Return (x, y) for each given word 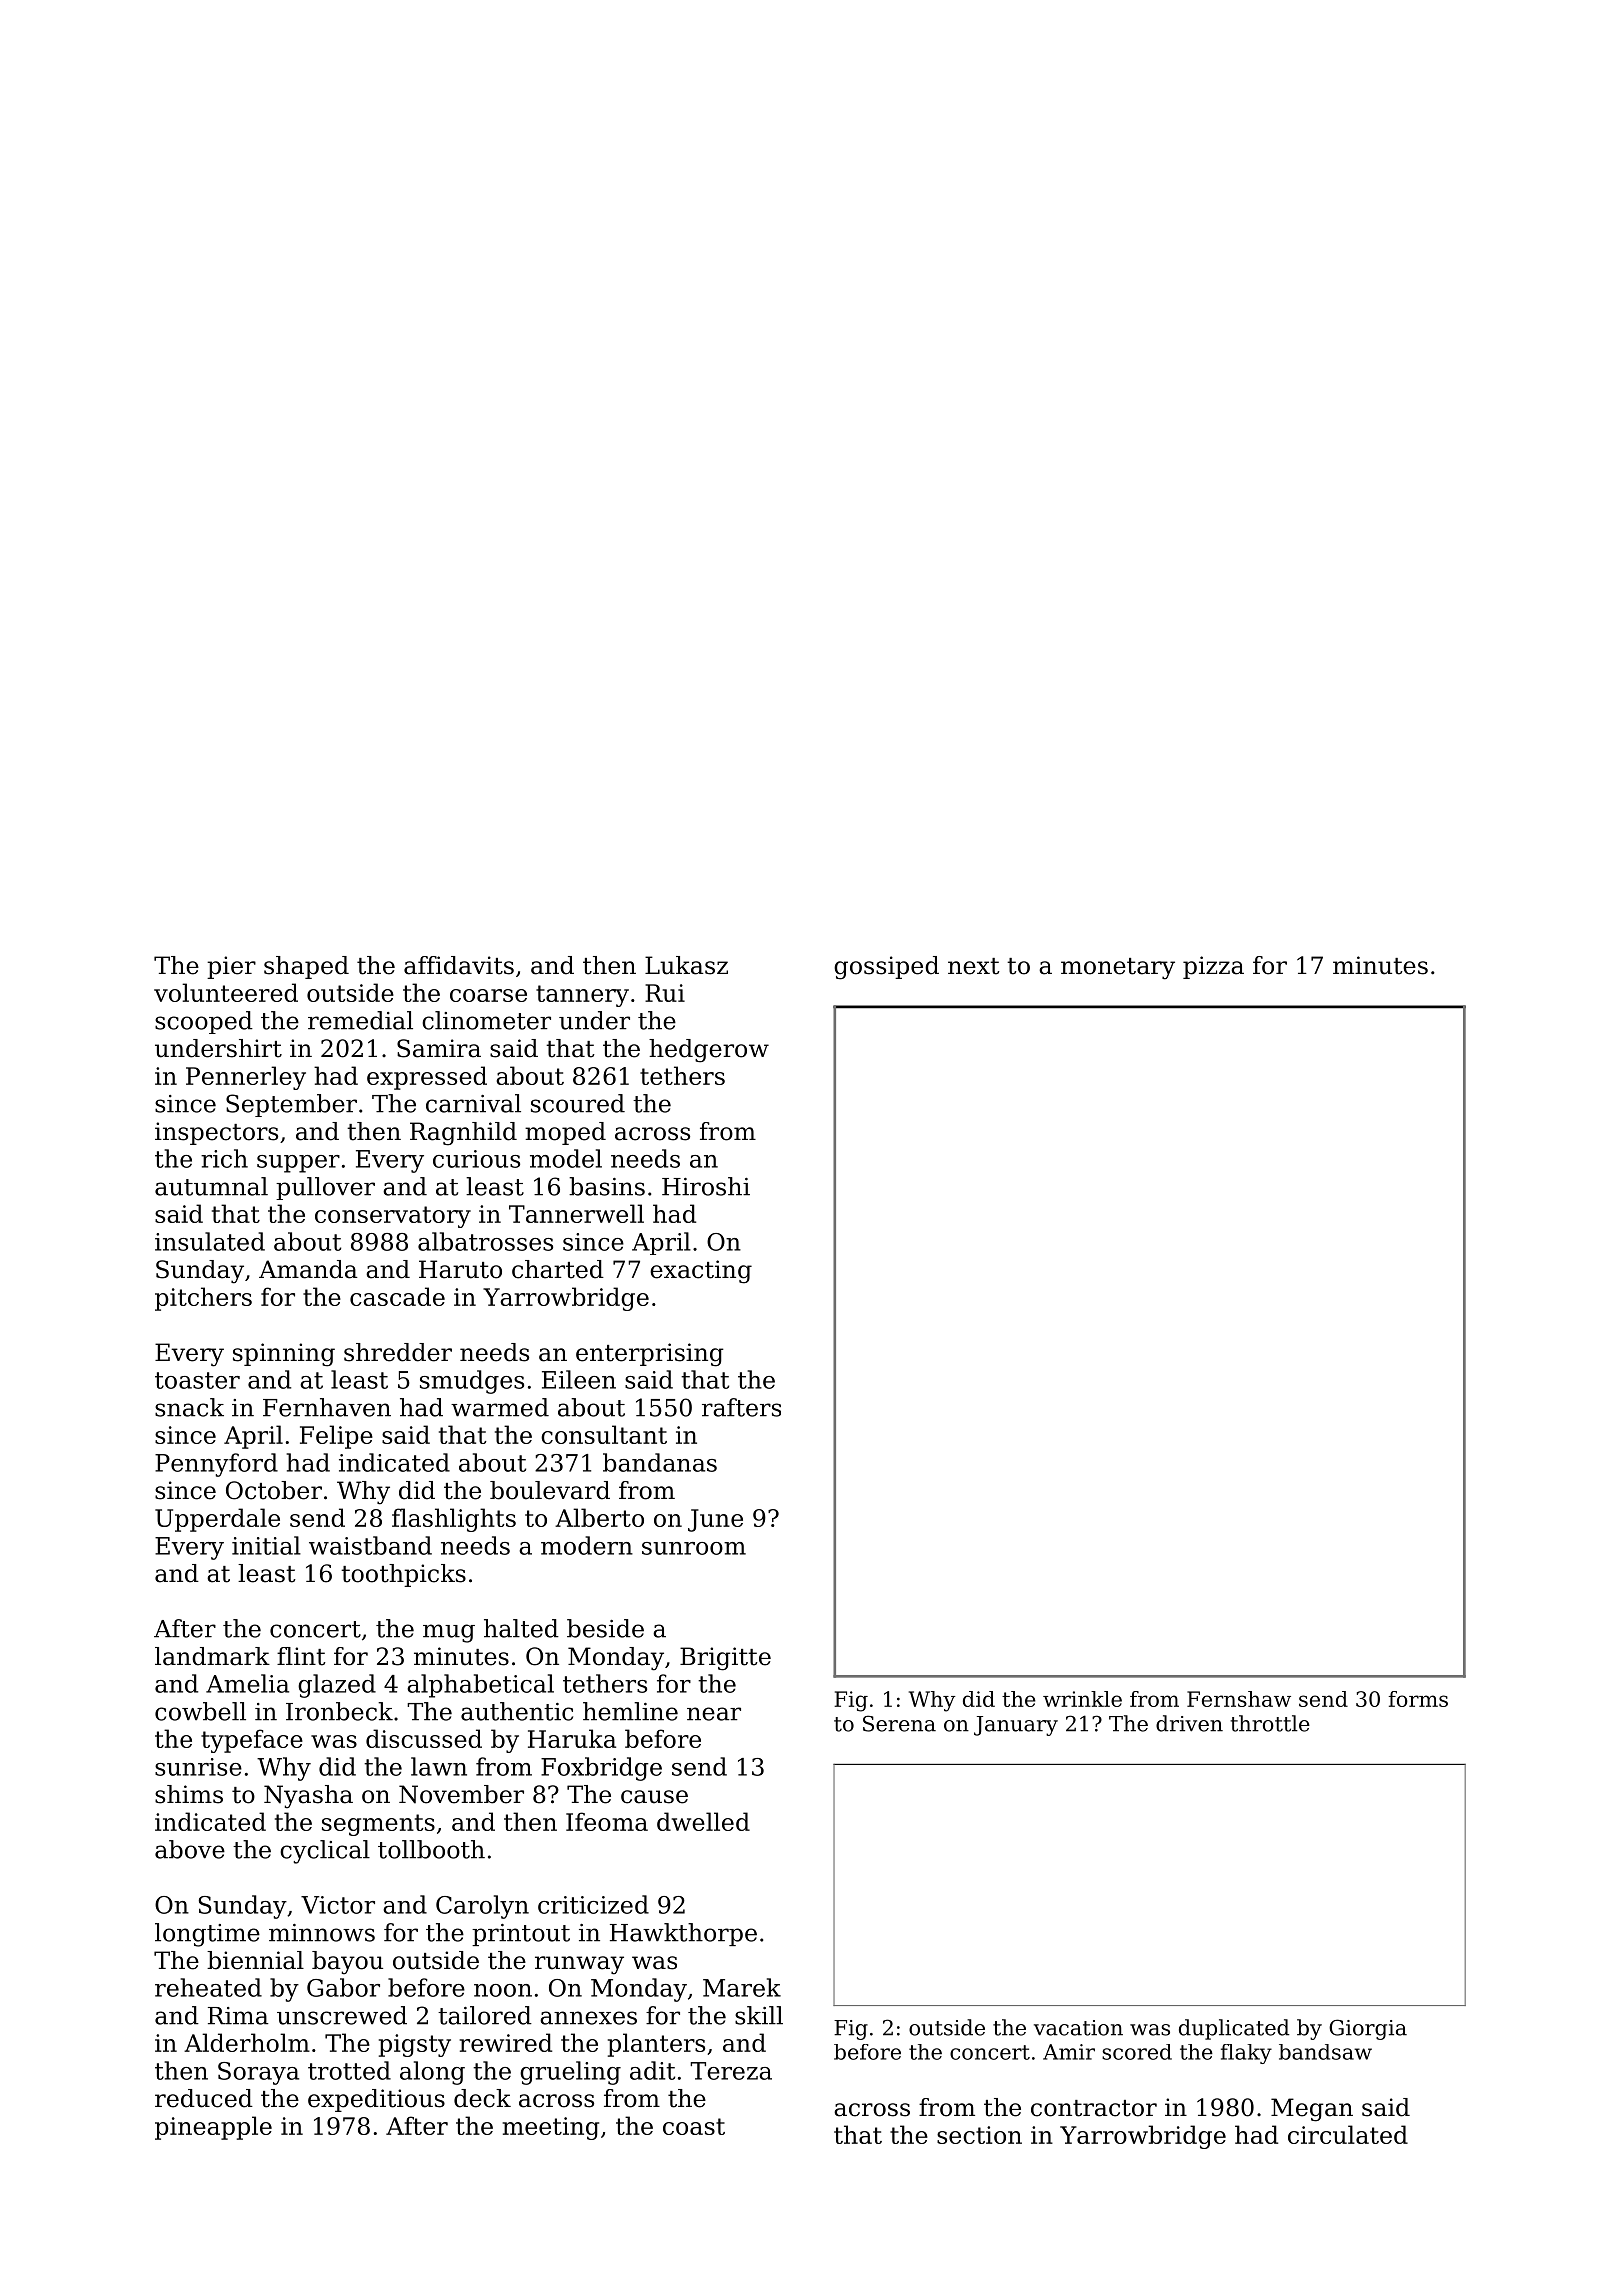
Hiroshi (706, 1186)
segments (378, 1825)
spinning (284, 1355)
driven (1189, 1723)
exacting (701, 1272)
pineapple (213, 2128)
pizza (1213, 967)
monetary (1118, 969)
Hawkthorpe (683, 1934)
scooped (204, 1022)
